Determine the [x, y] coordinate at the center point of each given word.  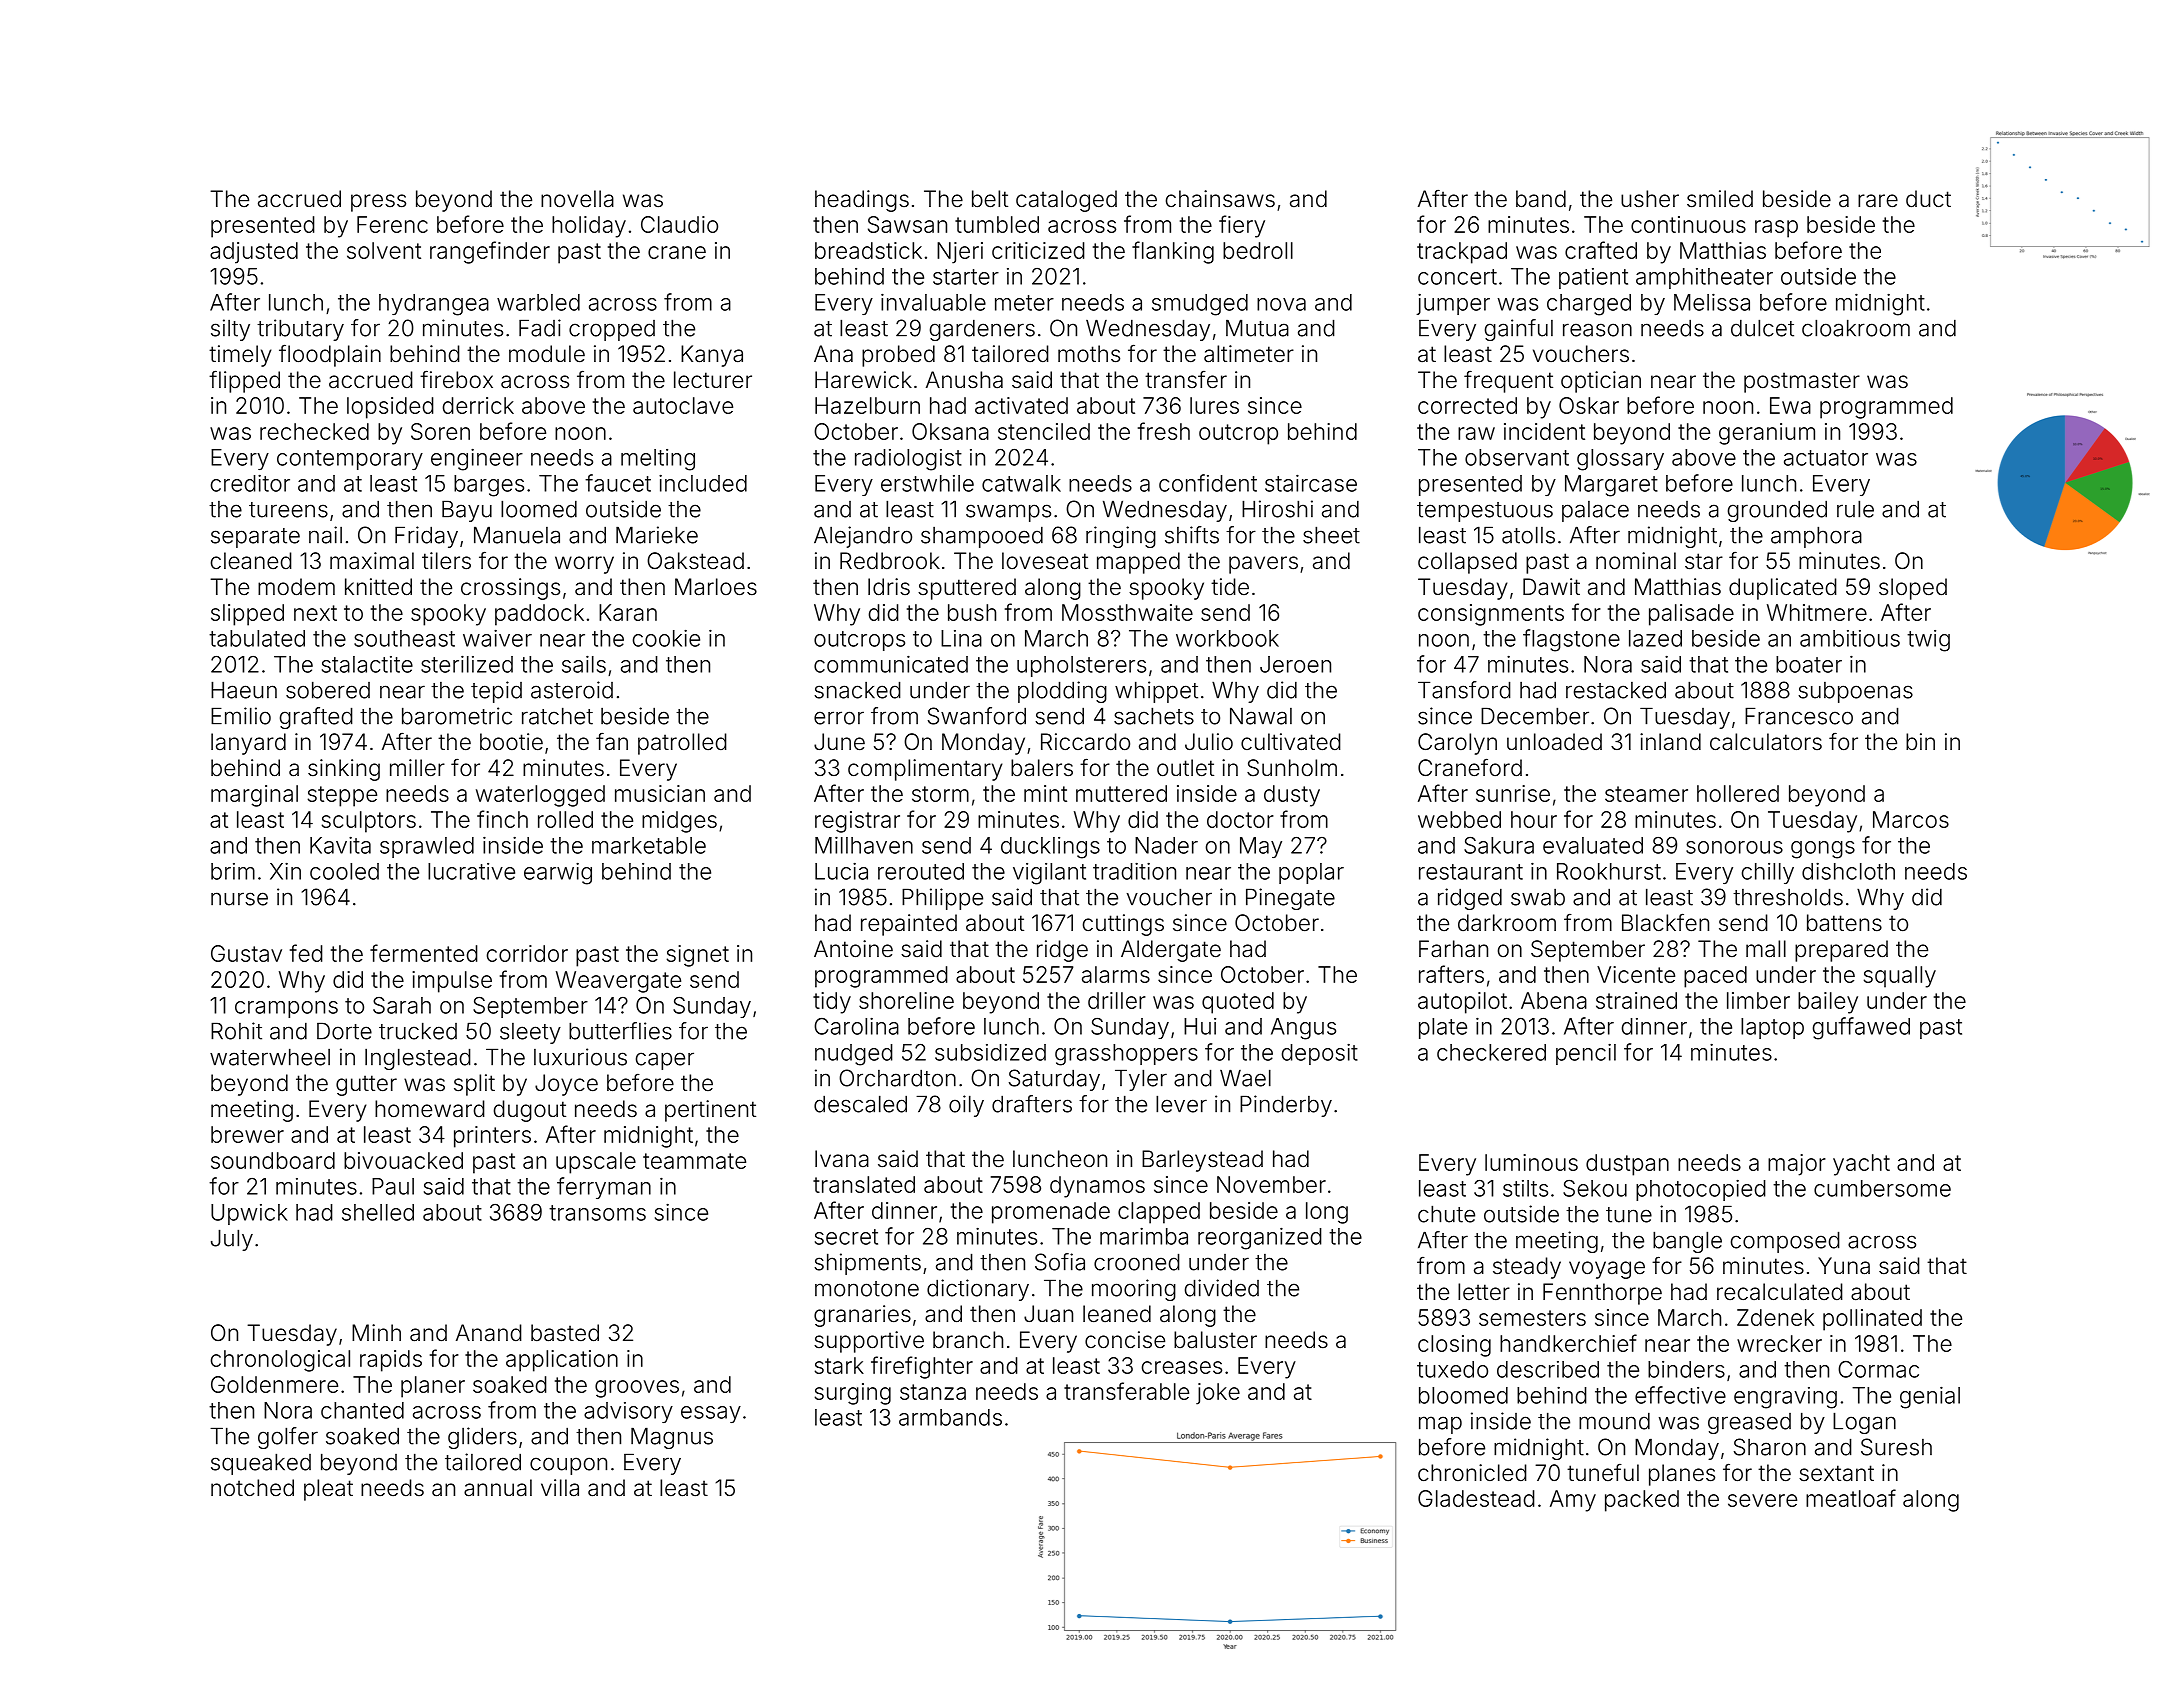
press [378, 203]
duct [1928, 199]
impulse [452, 982]
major [1797, 1165]
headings [862, 201]
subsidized [990, 1052]
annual [498, 1488]
